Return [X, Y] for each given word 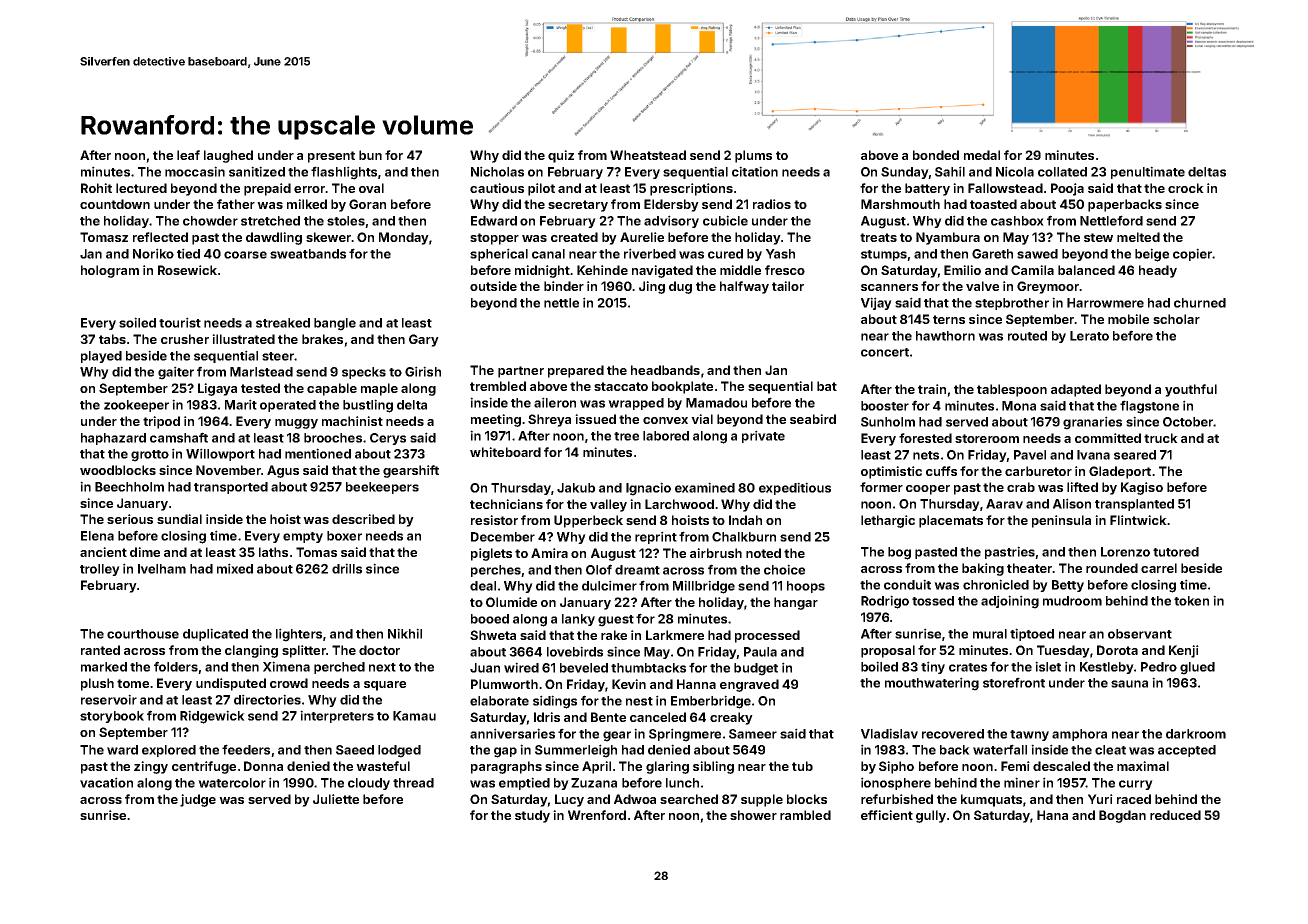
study [532, 816]
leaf [188, 155]
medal [982, 155]
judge [198, 800]
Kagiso [1142, 488]
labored [666, 436]
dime [145, 552]
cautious [497, 188]
